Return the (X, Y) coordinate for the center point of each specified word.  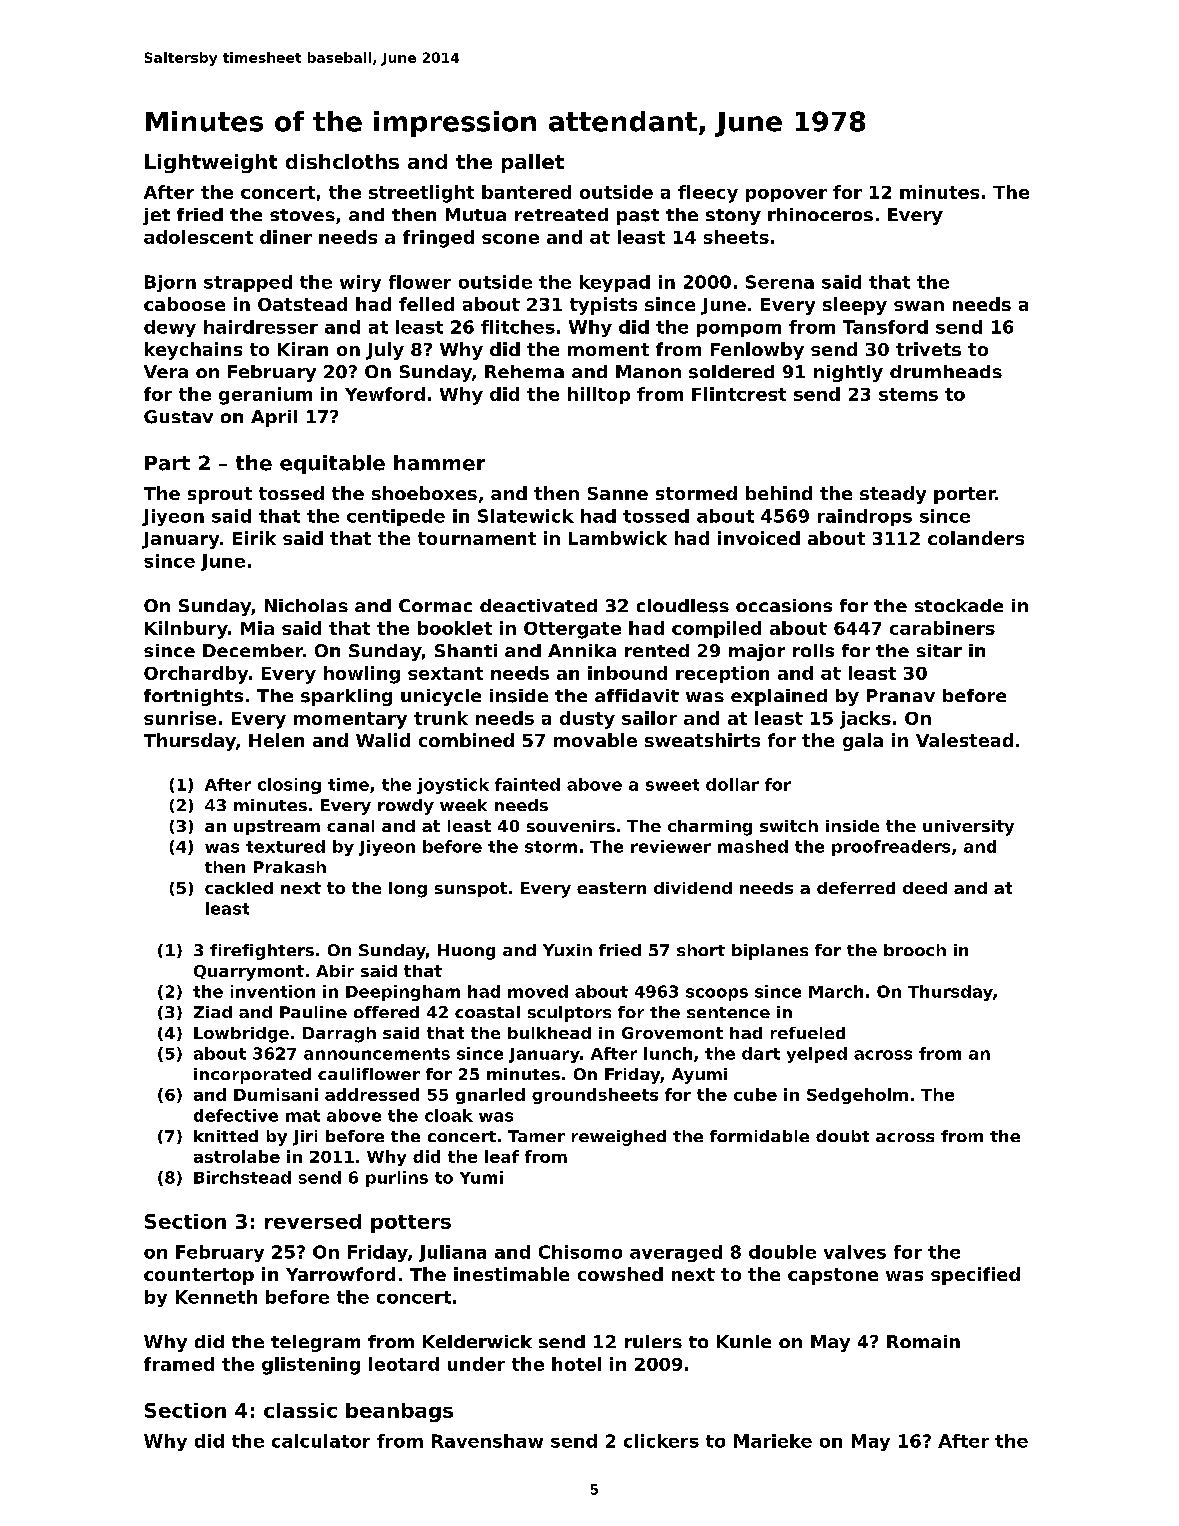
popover (786, 195)
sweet (672, 785)
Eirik (254, 538)
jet (156, 216)
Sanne (618, 493)
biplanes (770, 952)
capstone (833, 1276)
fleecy (708, 194)
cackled (239, 888)
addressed (372, 1094)
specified (975, 1276)
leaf (502, 1156)
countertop (199, 1276)
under (476, 1364)
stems (908, 394)
